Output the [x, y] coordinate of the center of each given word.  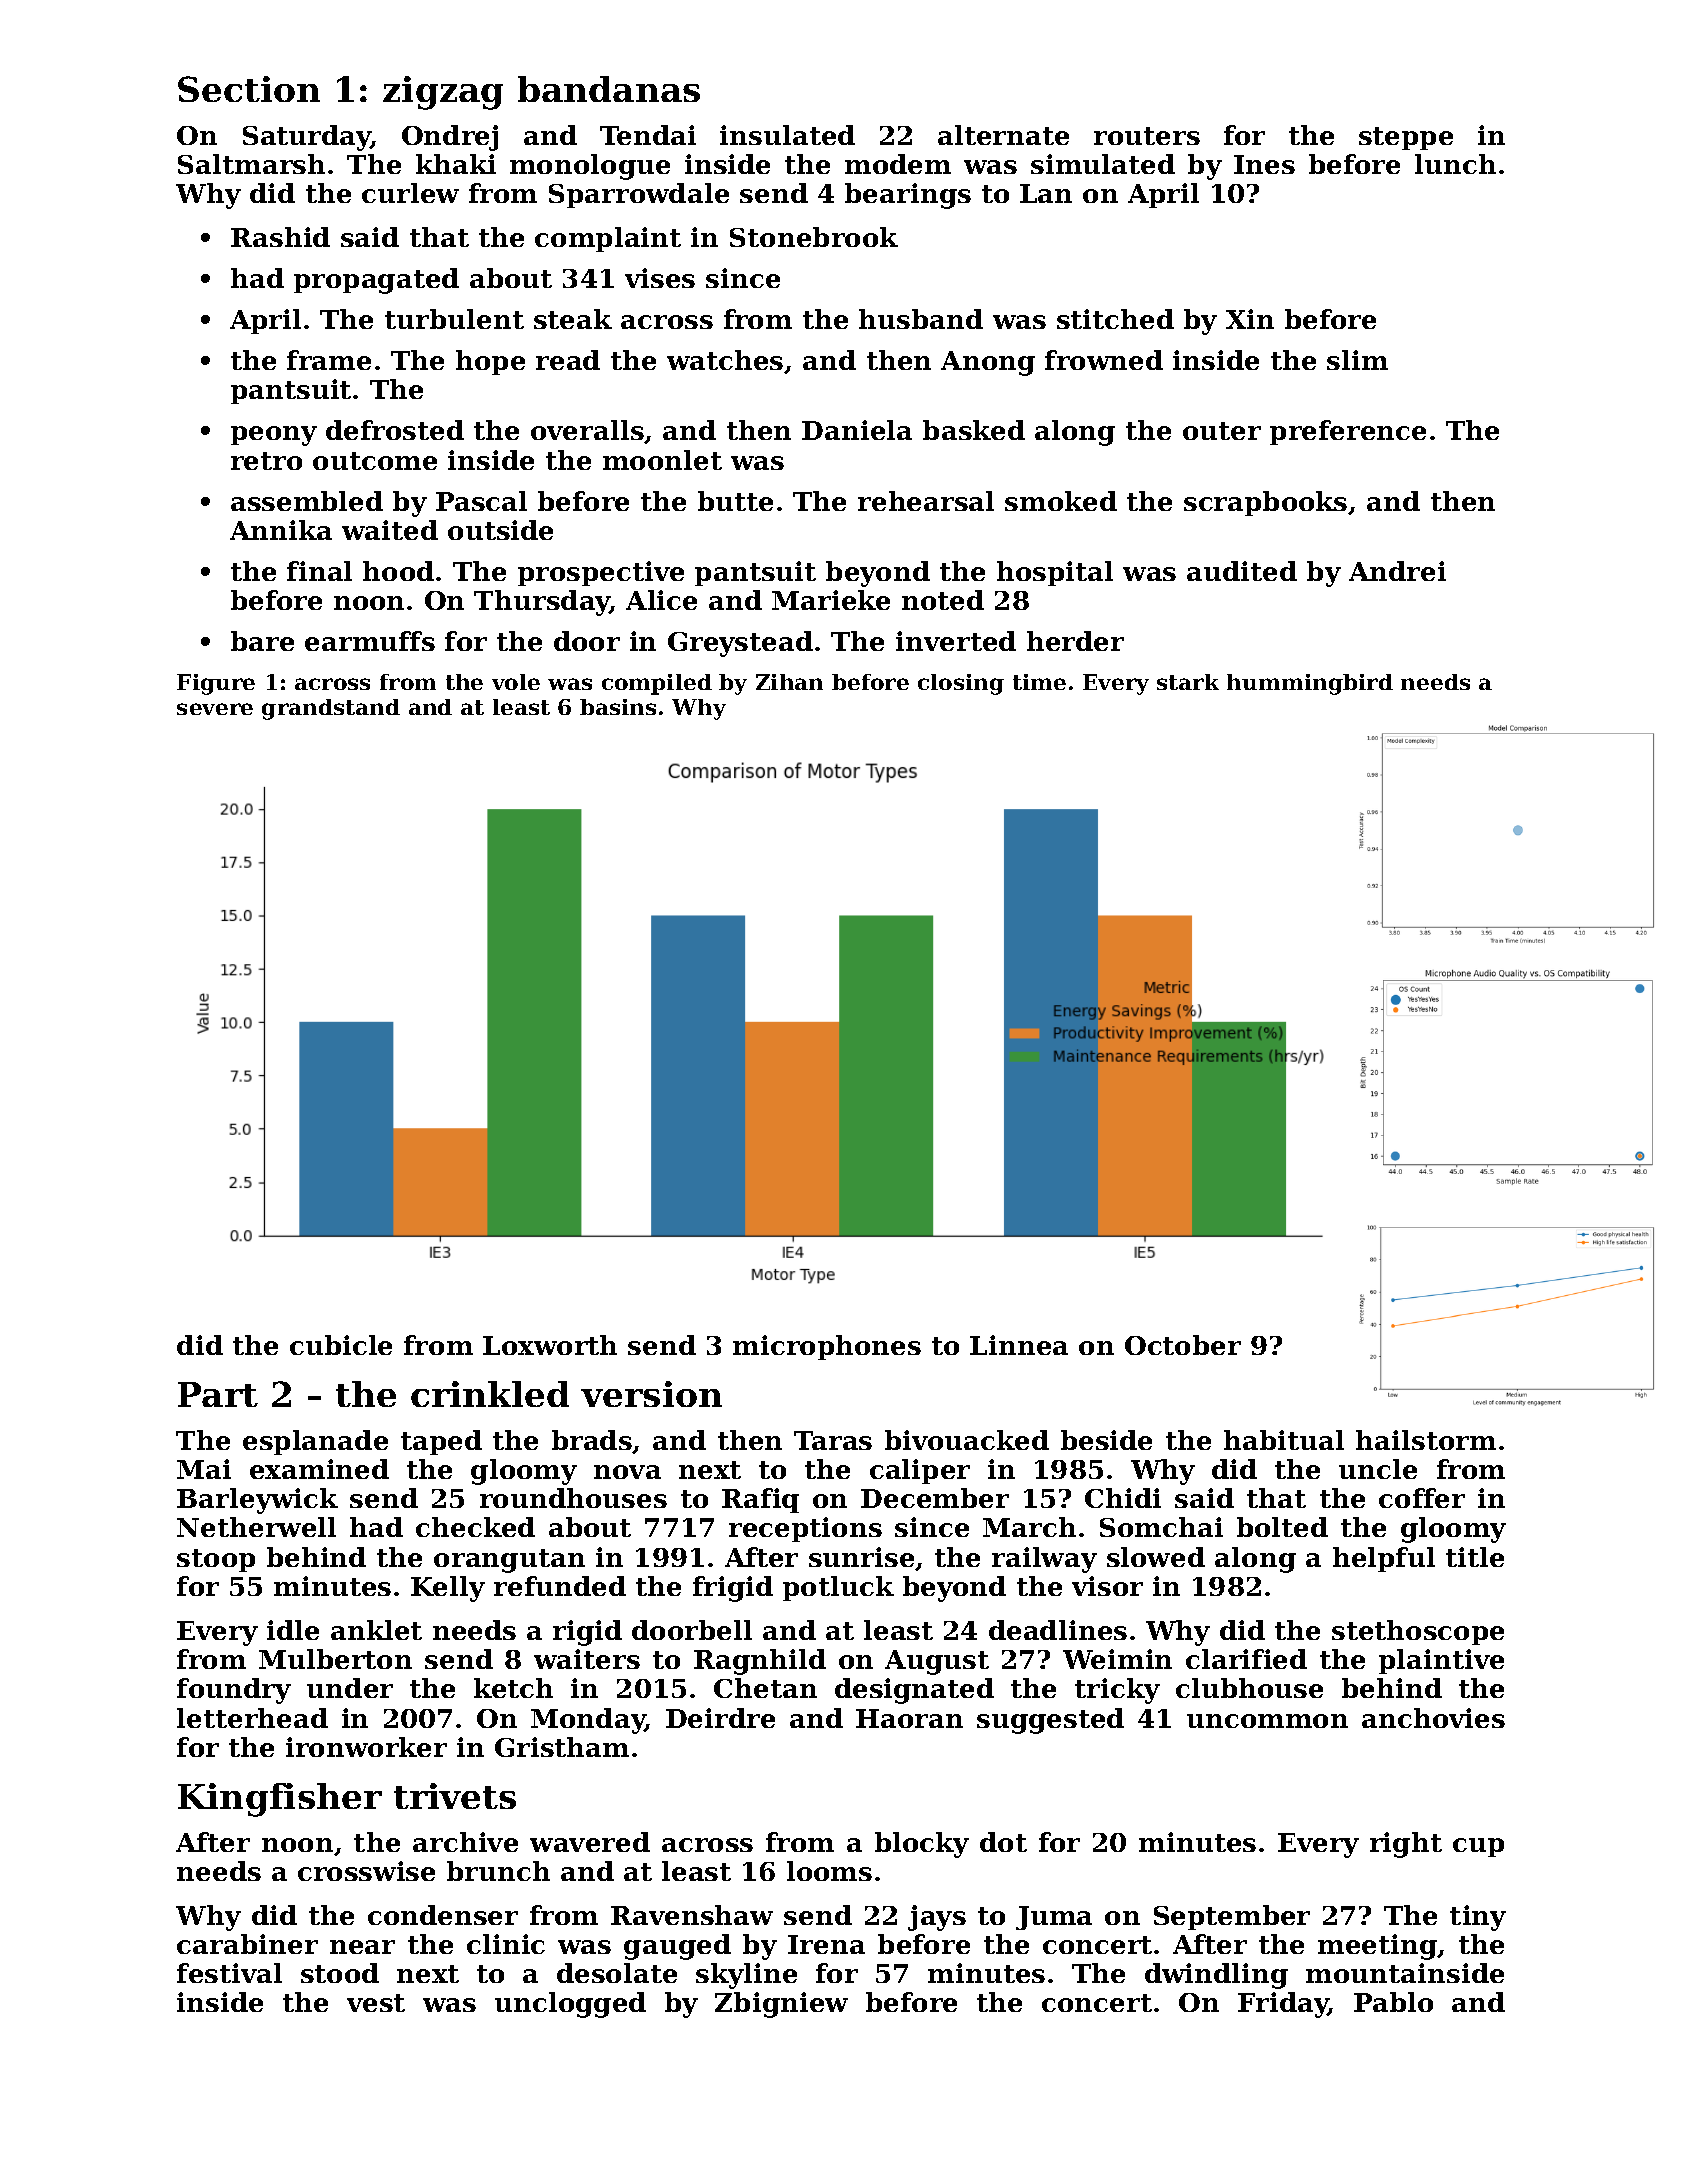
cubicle [341, 1345]
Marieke [831, 600]
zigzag [443, 93]
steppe [1406, 138]
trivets [455, 1796]
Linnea [1019, 1345]
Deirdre [720, 1718]
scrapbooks [1265, 503]
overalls [587, 430]
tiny [1478, 1918]
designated [914, 1691]
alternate [1003, 135]
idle [293, 1630]
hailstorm [1426, 1440]
